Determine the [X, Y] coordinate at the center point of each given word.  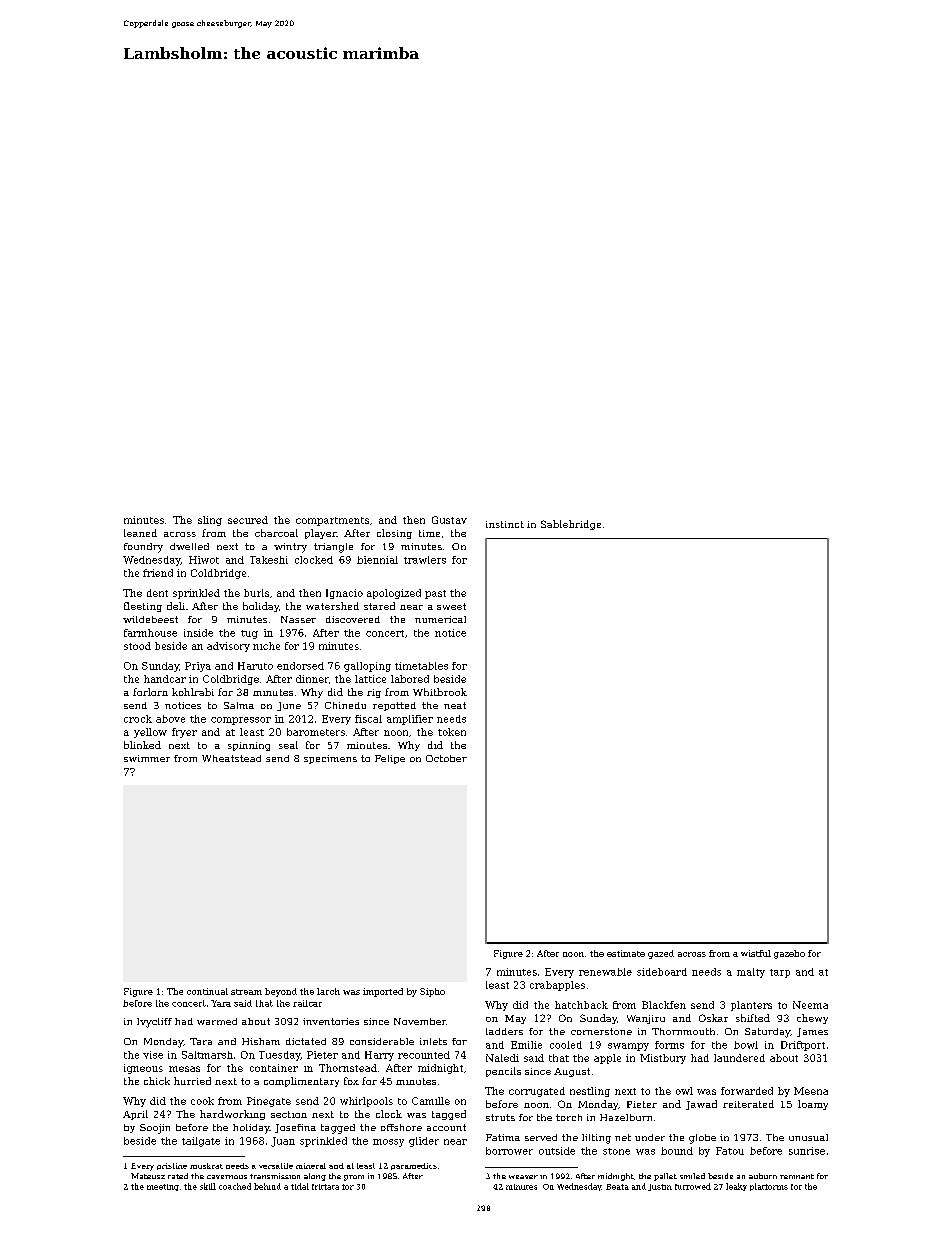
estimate [626, 953]
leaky [736, 1187]
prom [354, 1178]
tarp [780, 973]
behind [267, 1186]
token [452, 732]
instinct [505, 524]
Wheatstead [231, 758]
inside [198, 633]
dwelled [189, 546]
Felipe [390, 759]
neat [455, 705]
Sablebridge [571, 525]
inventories [331, 1021]
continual [207, 991]
